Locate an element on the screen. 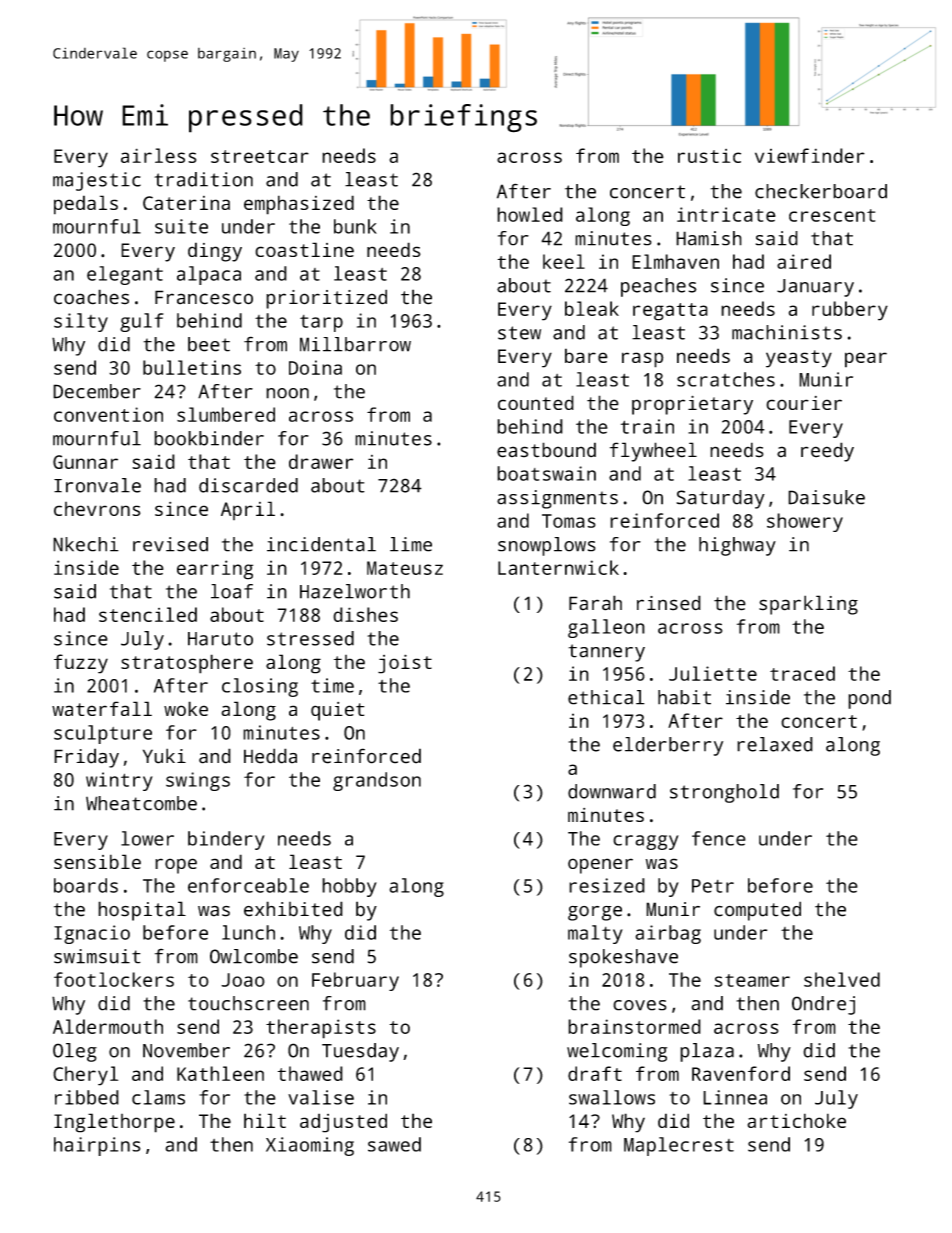 The image size is (952, 1233). hairpins is located at coordinates (97, 1146).
